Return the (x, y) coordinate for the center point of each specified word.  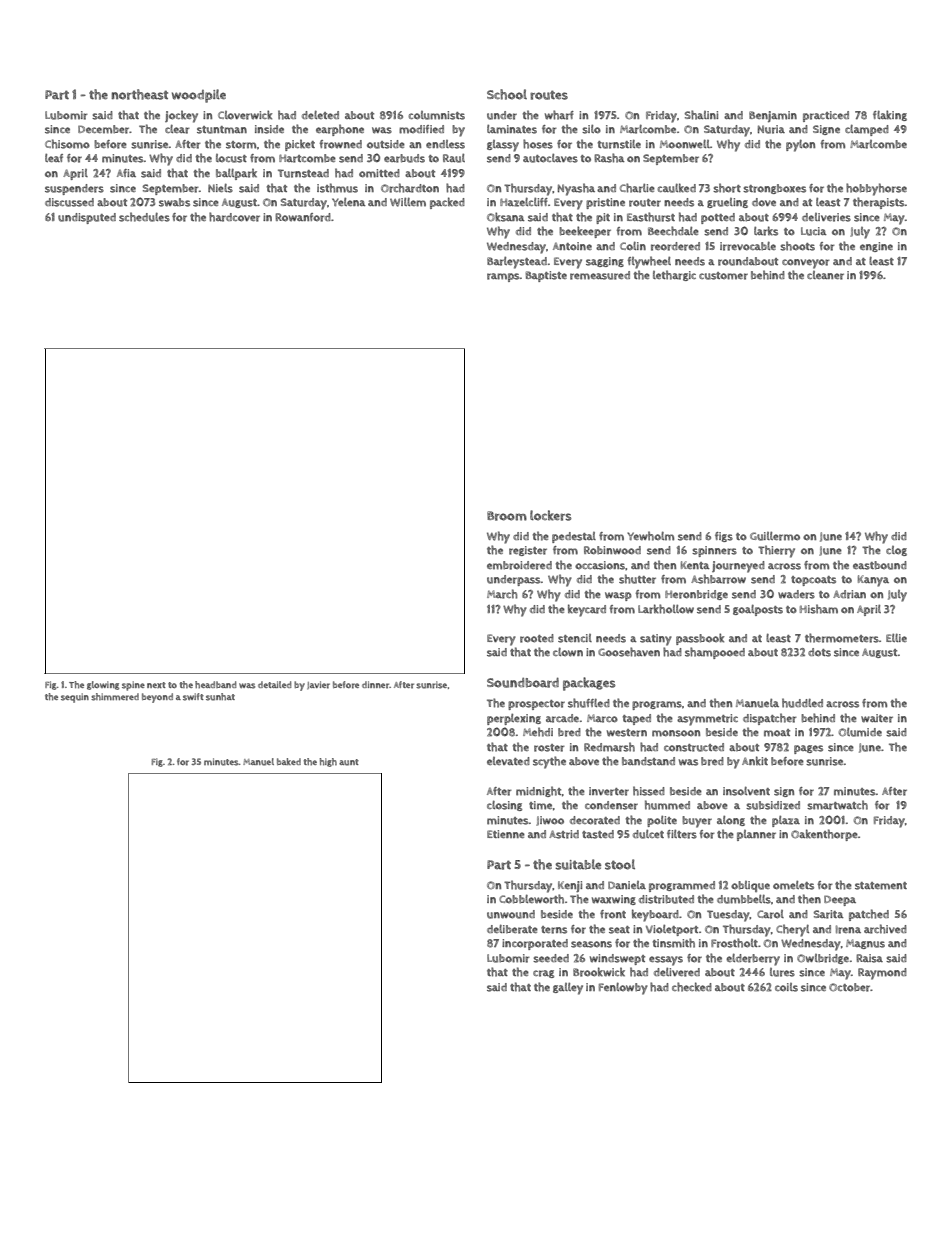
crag (543, 974)
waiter (877, 718)
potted (718, 218)
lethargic (674, 275)
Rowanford (303, 217)
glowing (103, 685)
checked (692, 987)
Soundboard (523, 682)
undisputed (87, 218)
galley (568, 989)
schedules (144, 217)
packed (447, 203)
